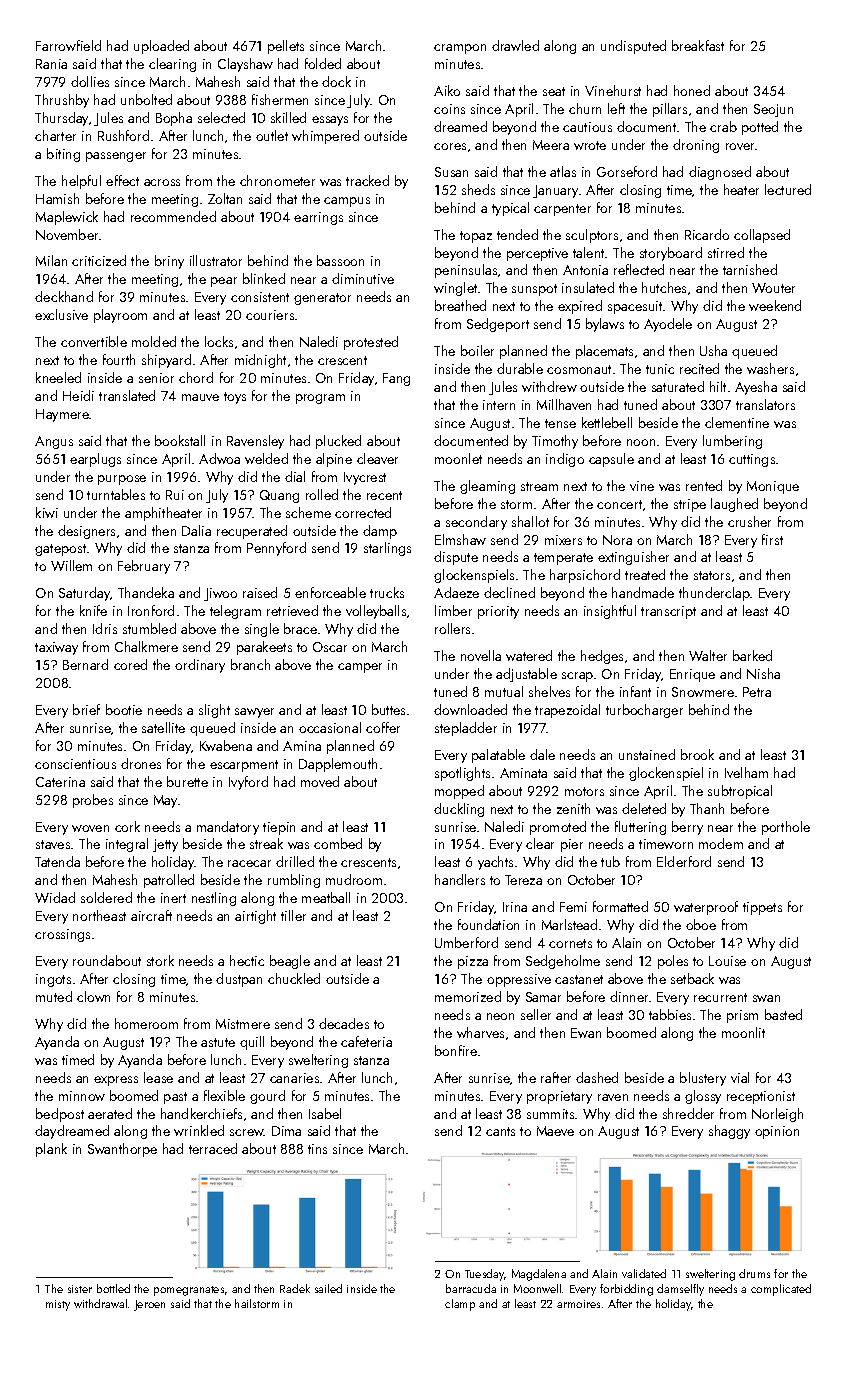  What do you see at coordinates (68, 45) in the screenshot?
I see `Farrowfield` at bounding box center [68, 45].
